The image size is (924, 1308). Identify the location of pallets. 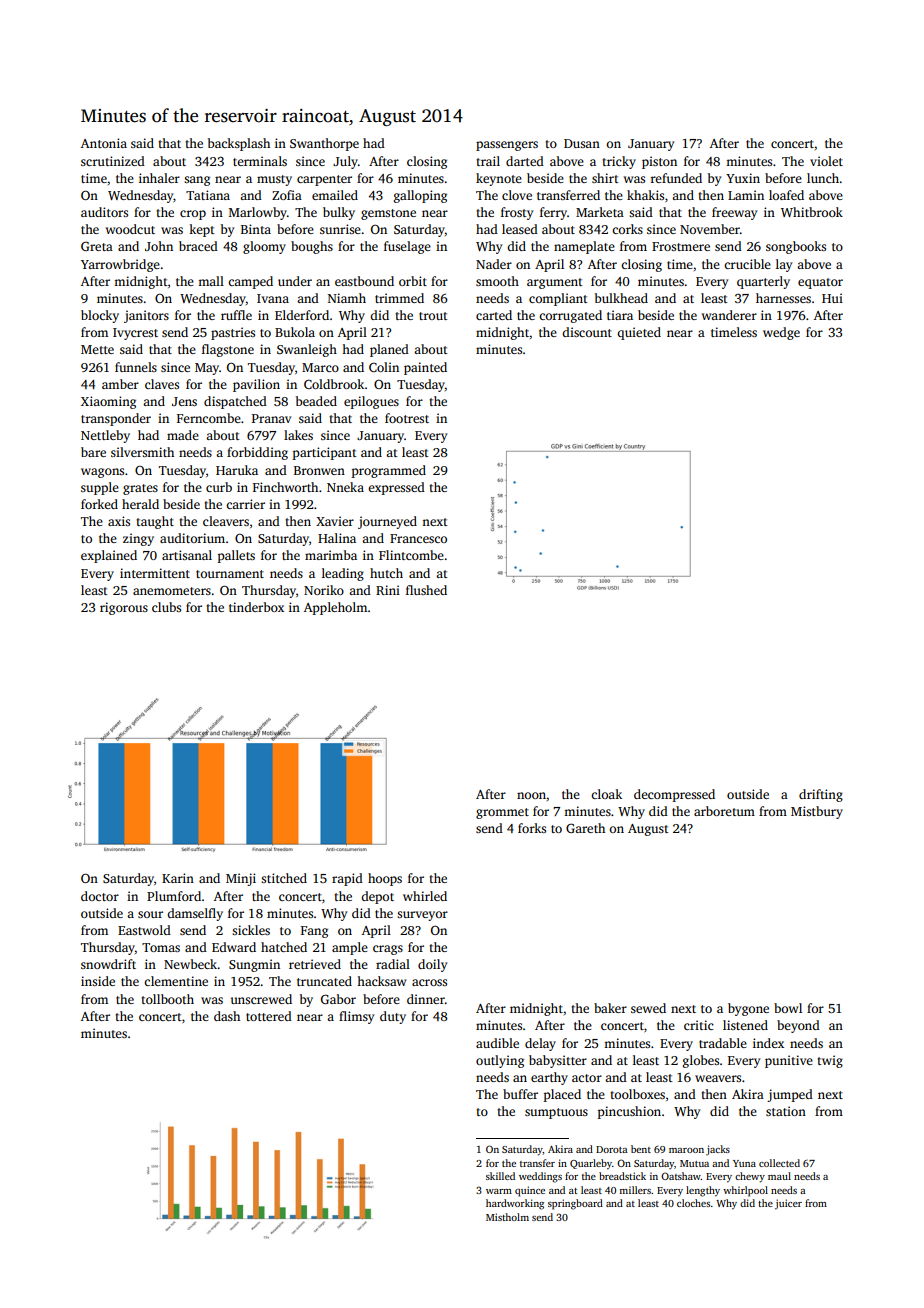
(236, 556).
